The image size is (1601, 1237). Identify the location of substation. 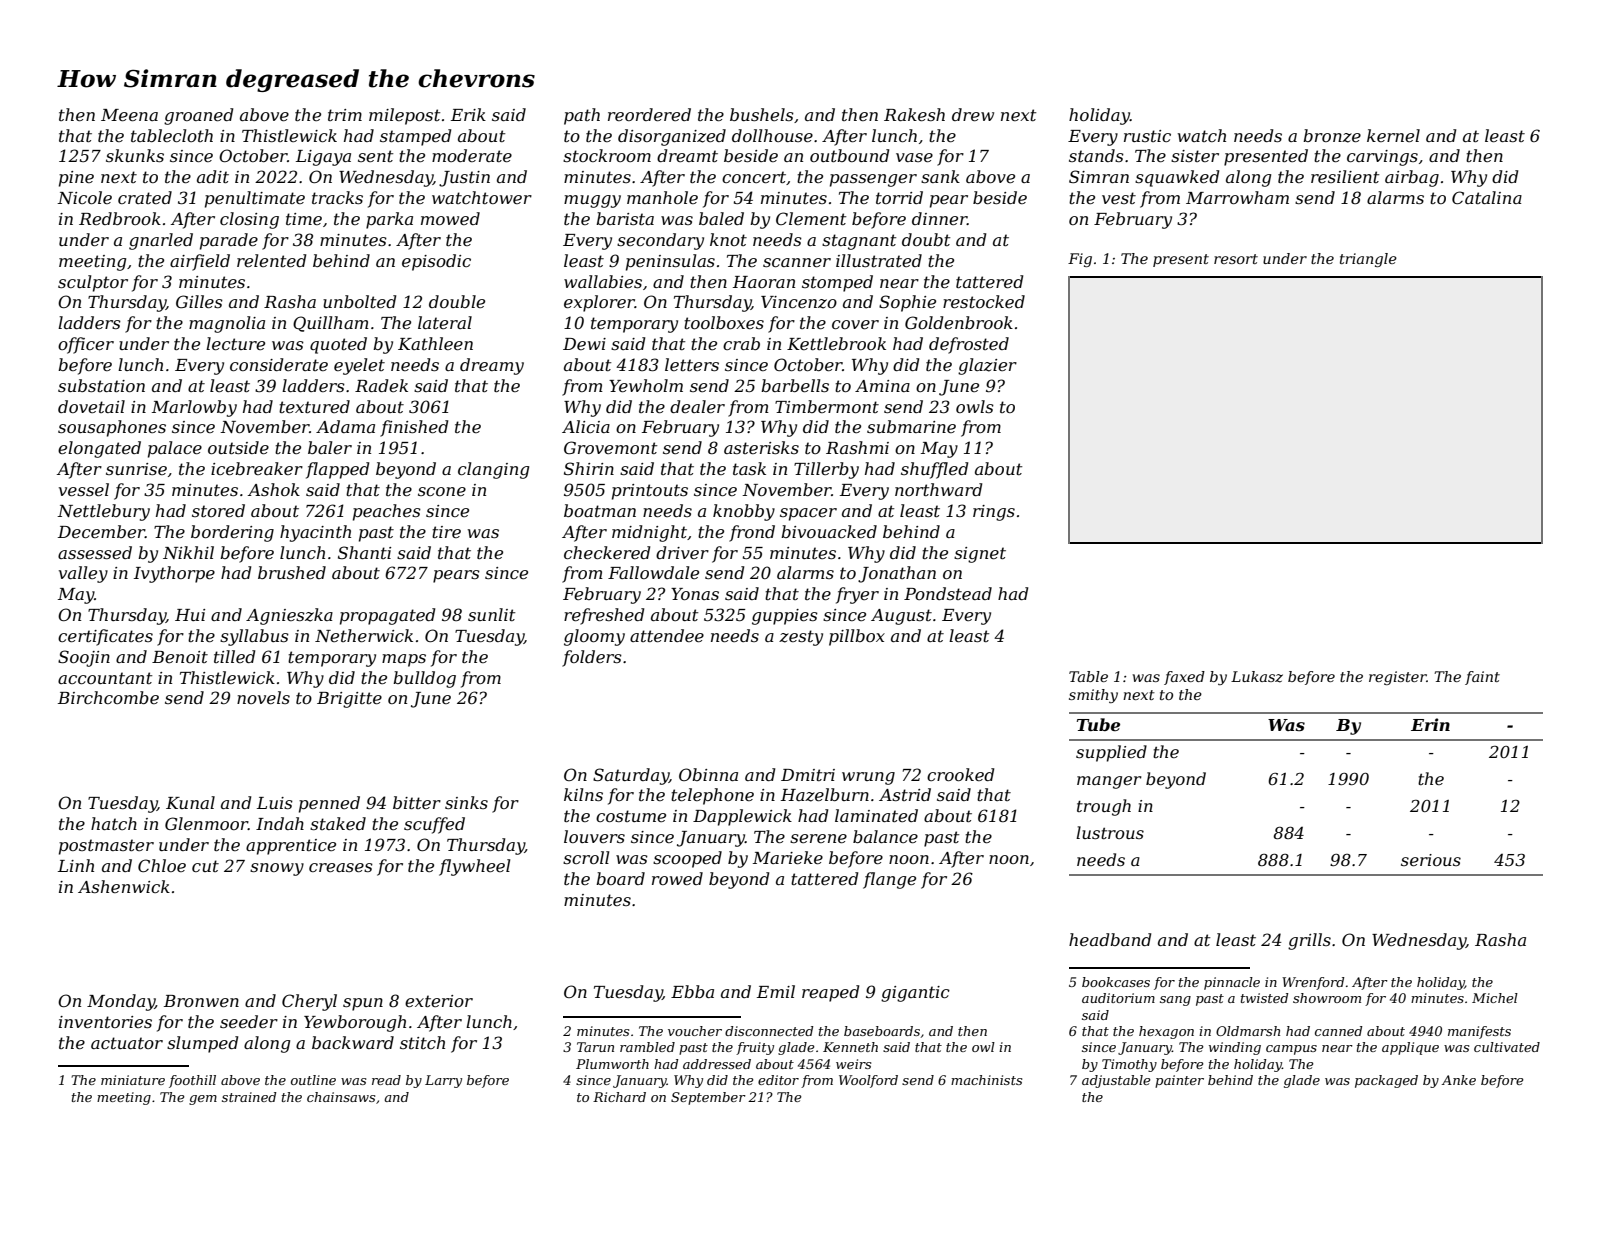
(101, 385).
